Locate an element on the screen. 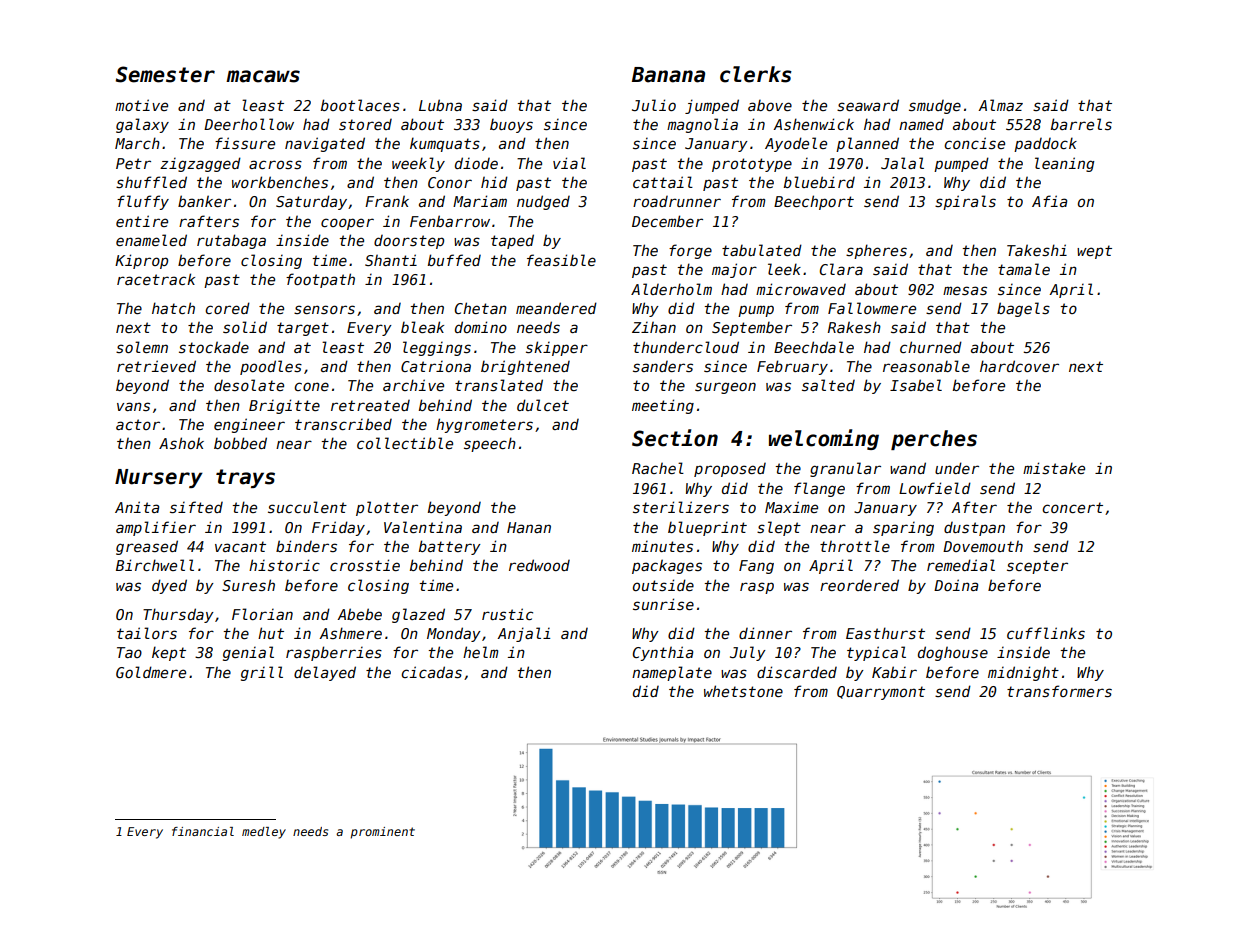  prominent is located at coordinates (382, 833).
